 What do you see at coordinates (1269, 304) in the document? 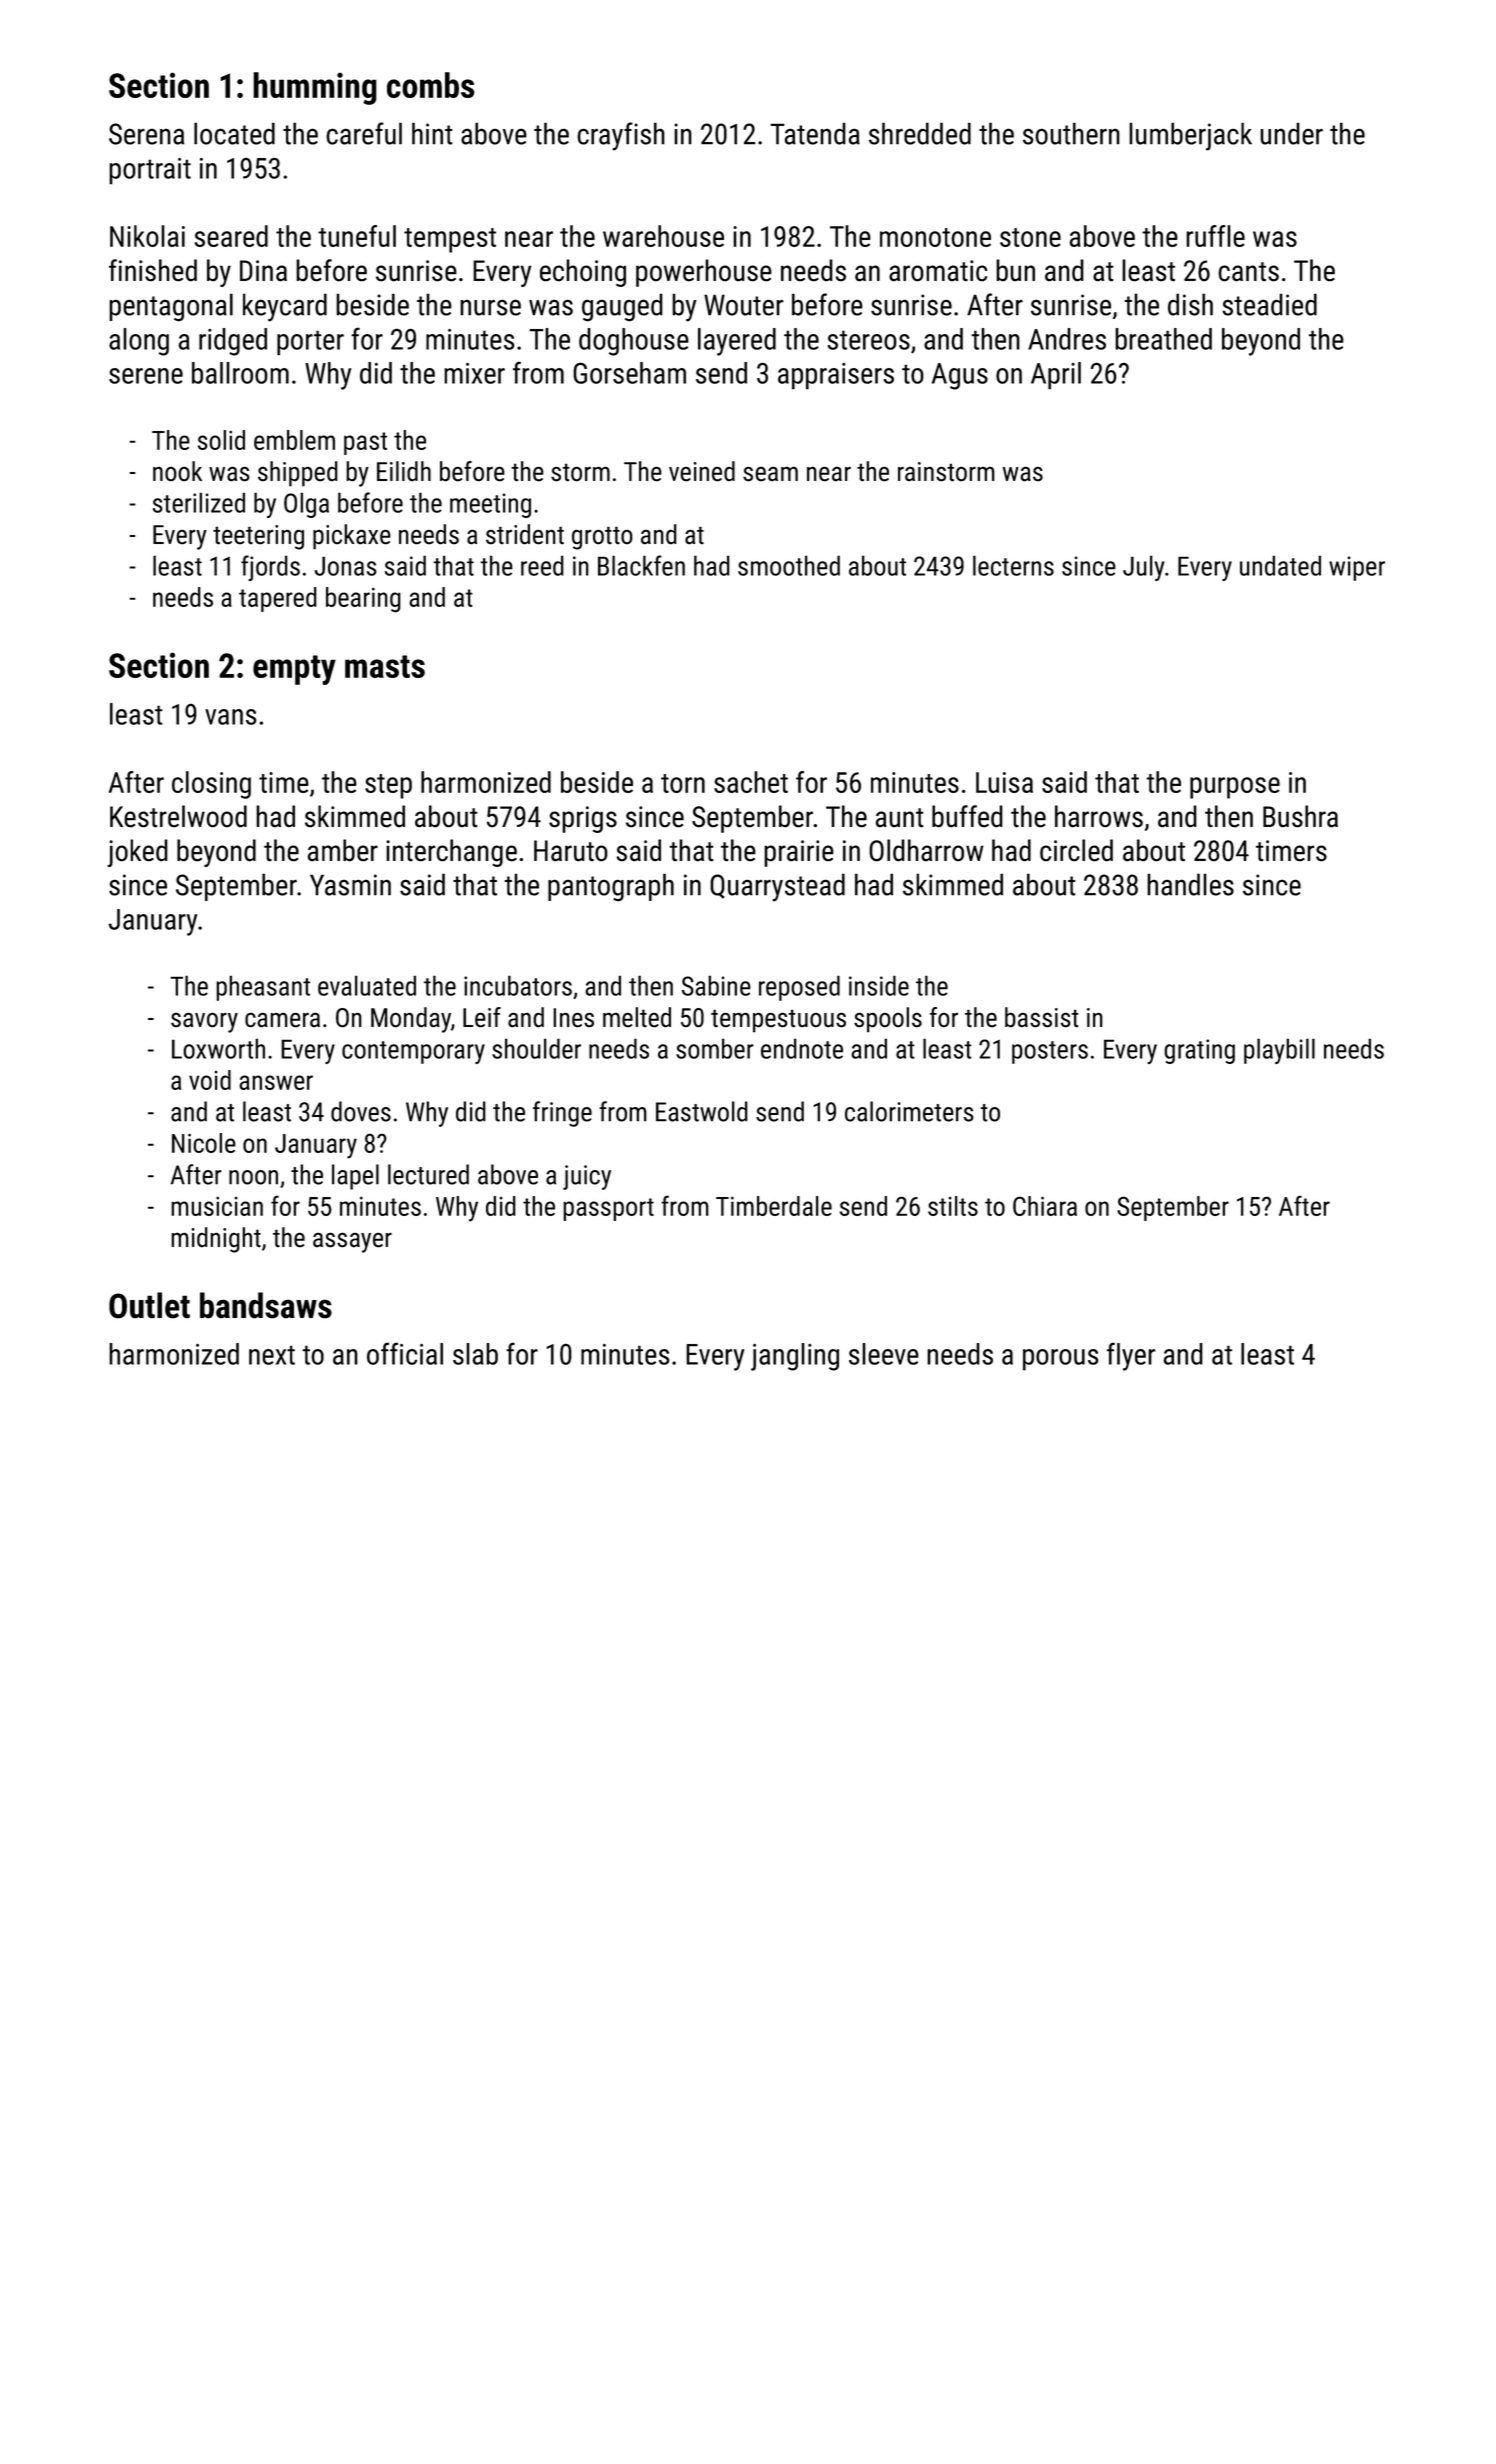
I see `steadied` at bounding box center [1269, 304].
